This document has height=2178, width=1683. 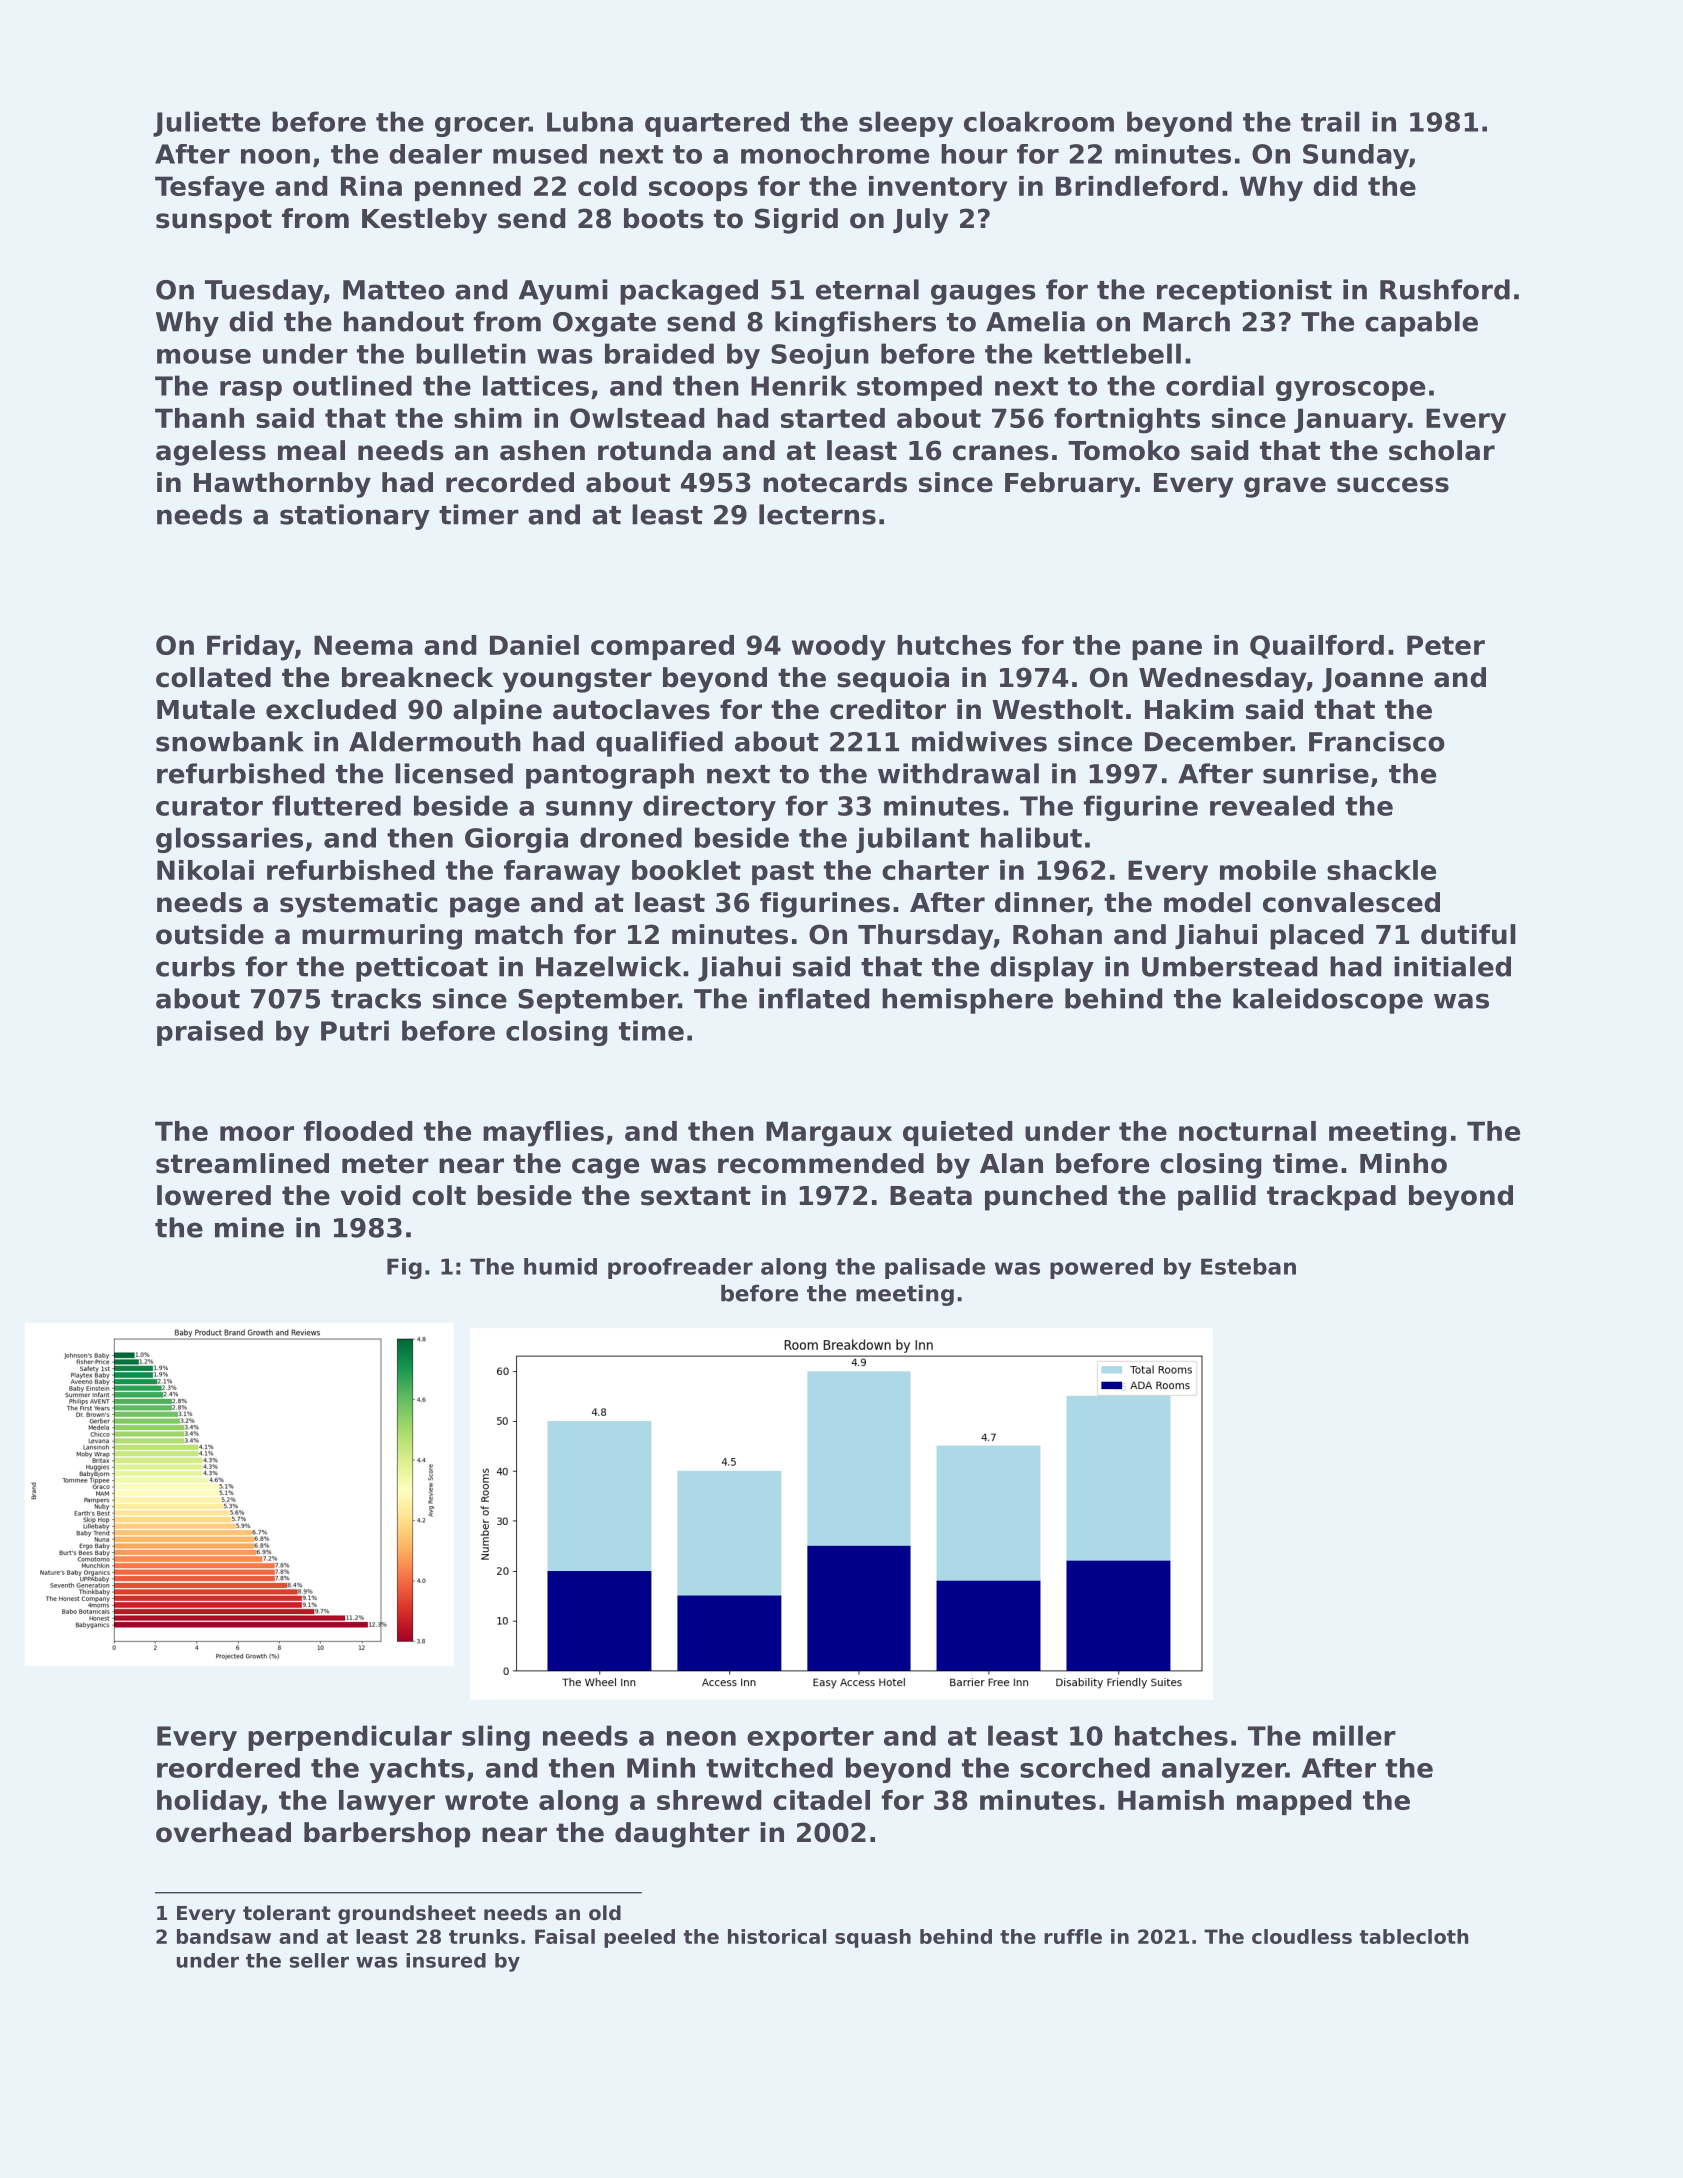 I want to click on grocer, so click(x=482, y=127).
